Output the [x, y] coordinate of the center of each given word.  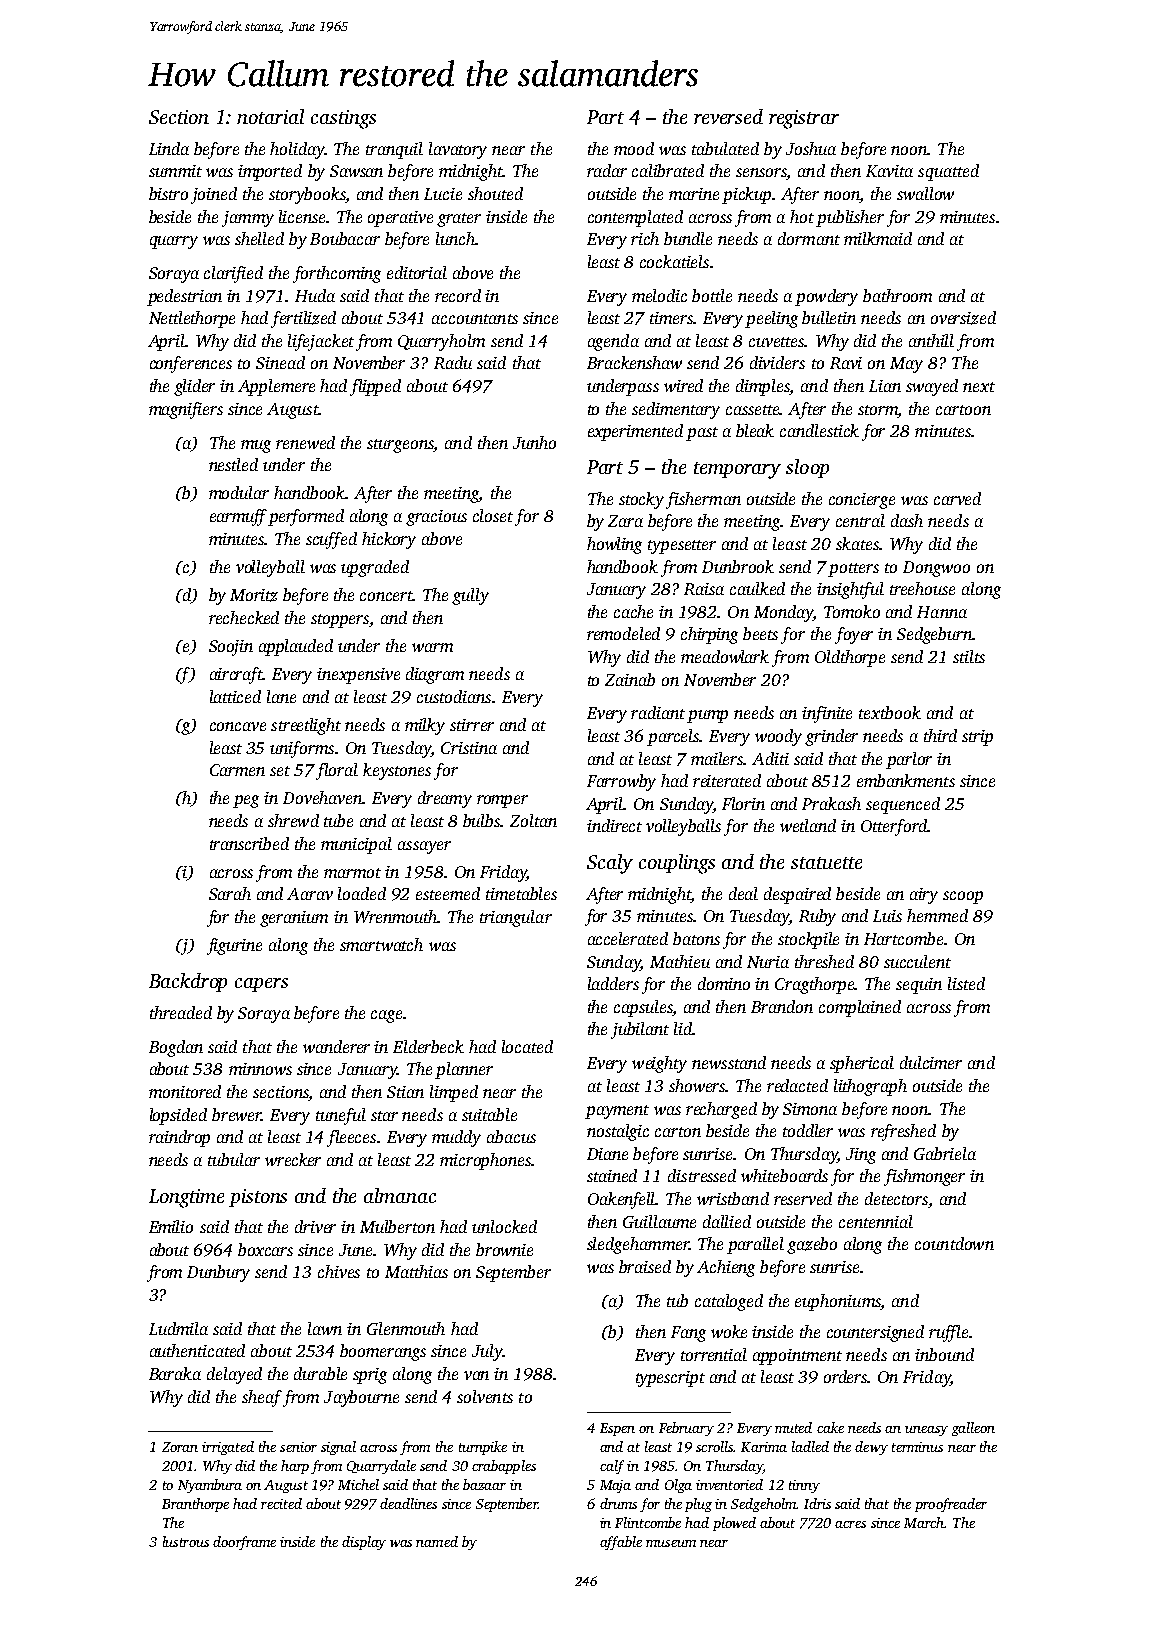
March [924, 1522]
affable [621, 1543]
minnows [260, 1069]
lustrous [186, 1541]
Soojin [231, 648]
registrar [804, 119]
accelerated [628, 938]
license [302, 216]
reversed [728, 116]
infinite [827, 714]
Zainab [630, 679]
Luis [887, 916]
